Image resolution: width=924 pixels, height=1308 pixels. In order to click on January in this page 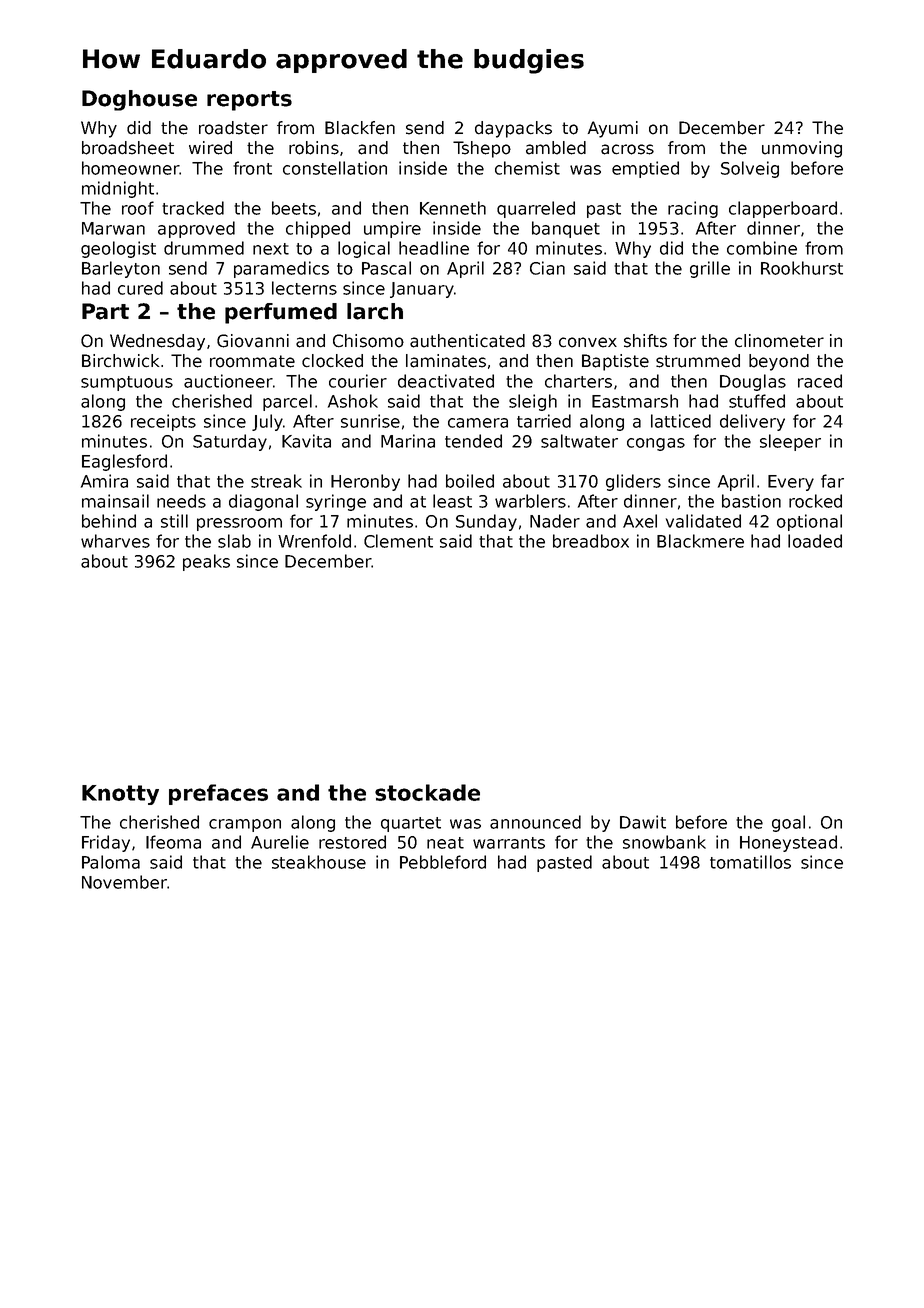, I will do `click(422, 290)`.
